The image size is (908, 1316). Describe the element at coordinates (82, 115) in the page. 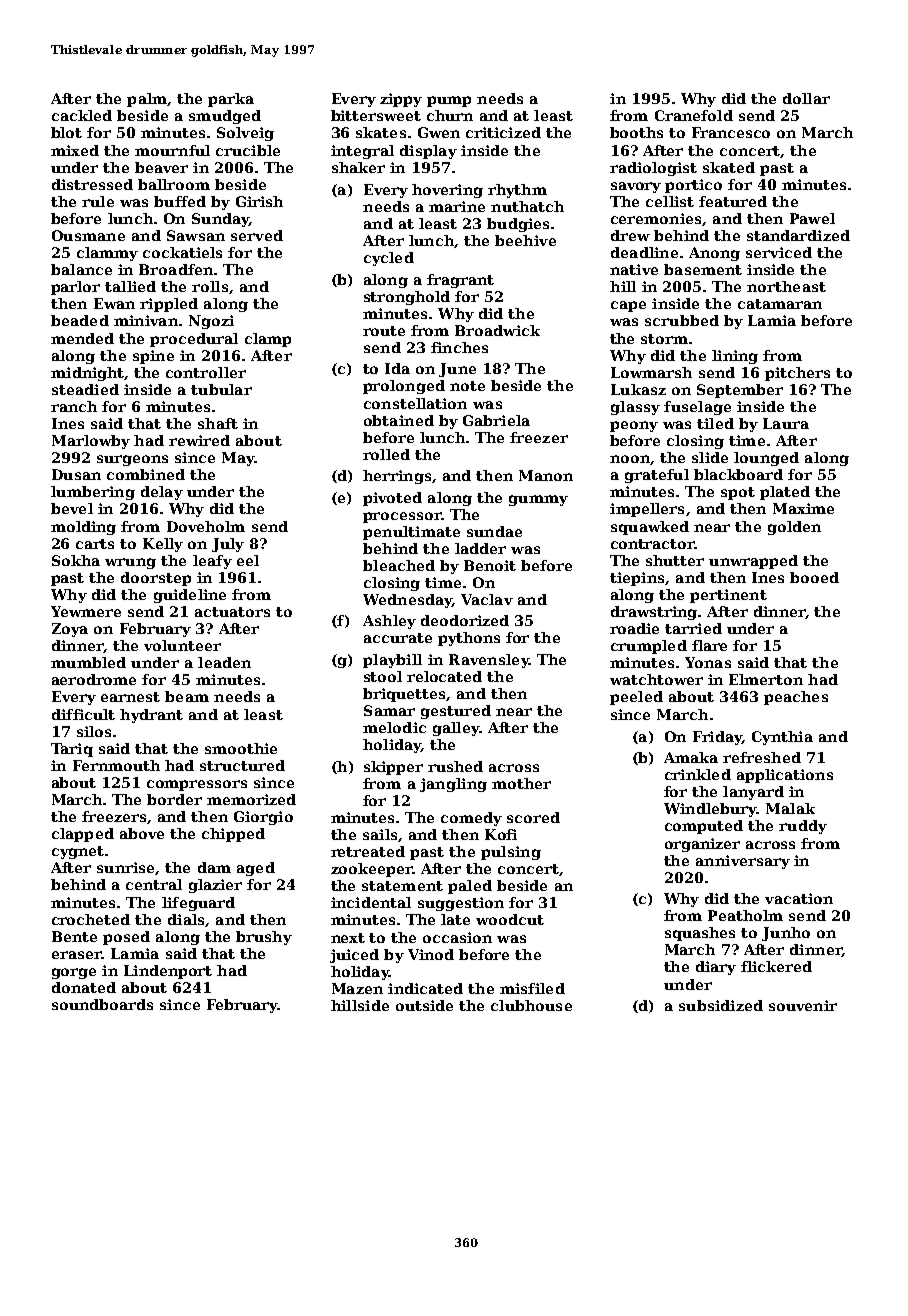

I see `cackled` at that location.
